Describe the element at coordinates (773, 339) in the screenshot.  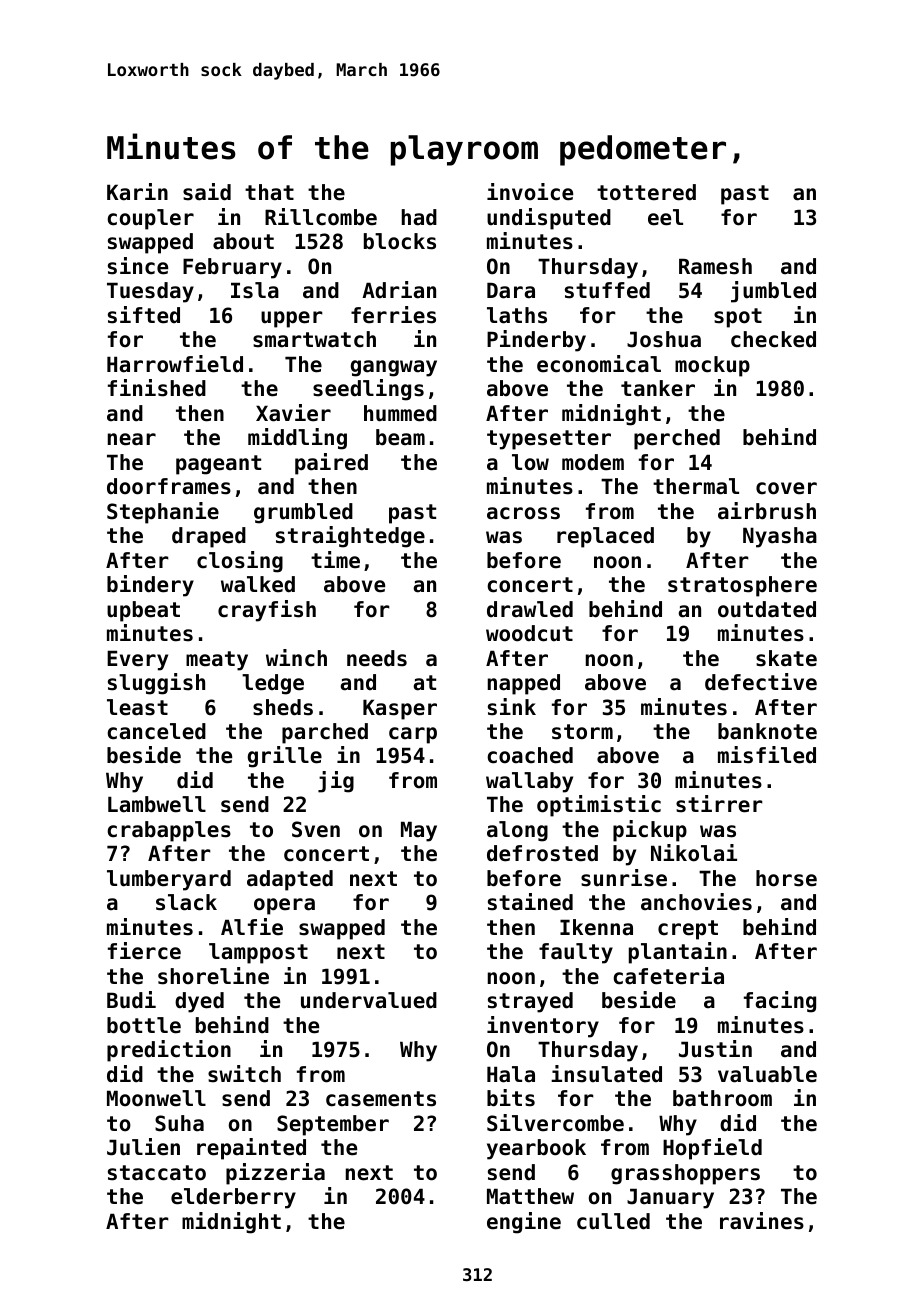
I see `checked` at that location.
